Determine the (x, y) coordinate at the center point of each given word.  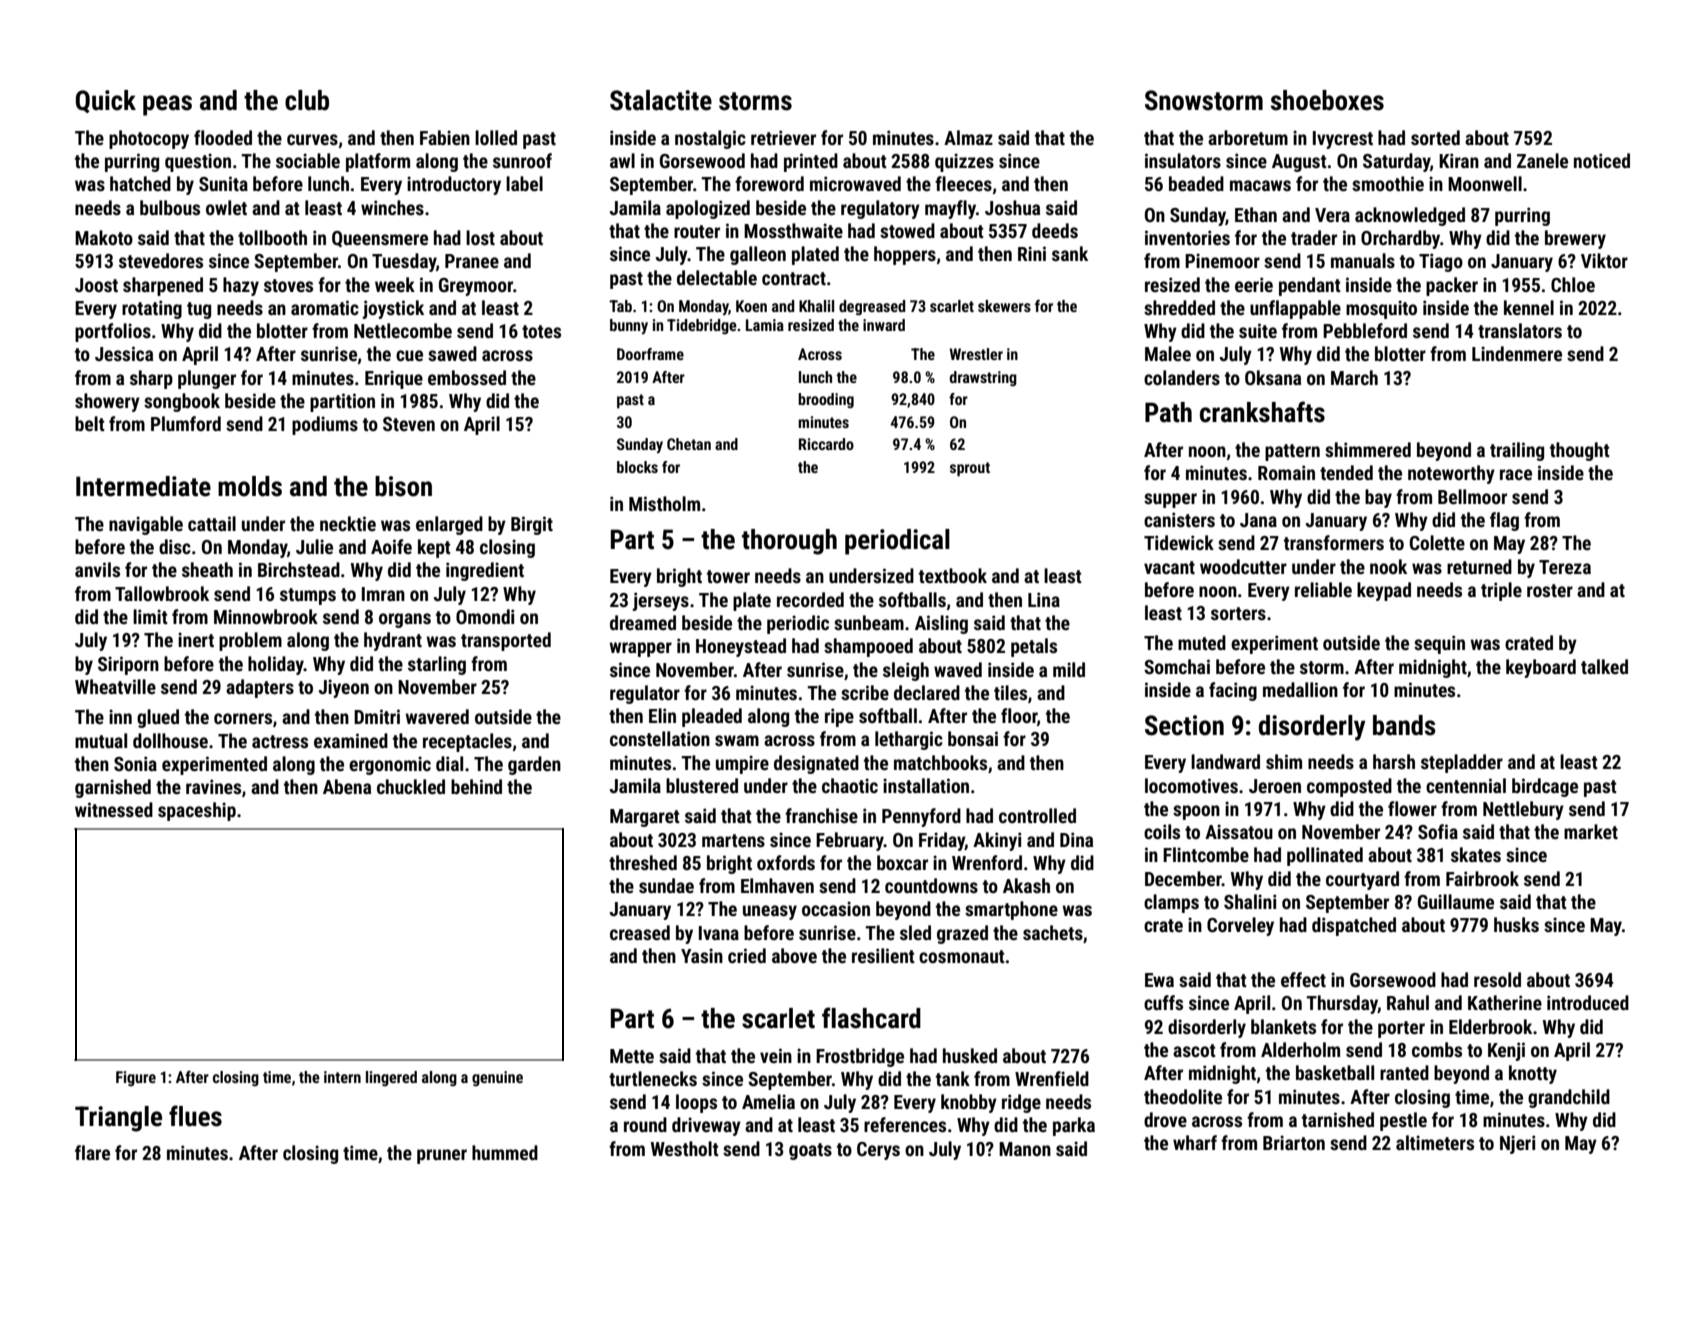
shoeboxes (1327, 100)
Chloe (1573, 284)
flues (195, 1116)
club (307, 100)
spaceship (197, 811)
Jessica (124, 353)
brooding (826, 400)
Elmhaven (777, 885)
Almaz (968, 137)
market (1591, 831)
